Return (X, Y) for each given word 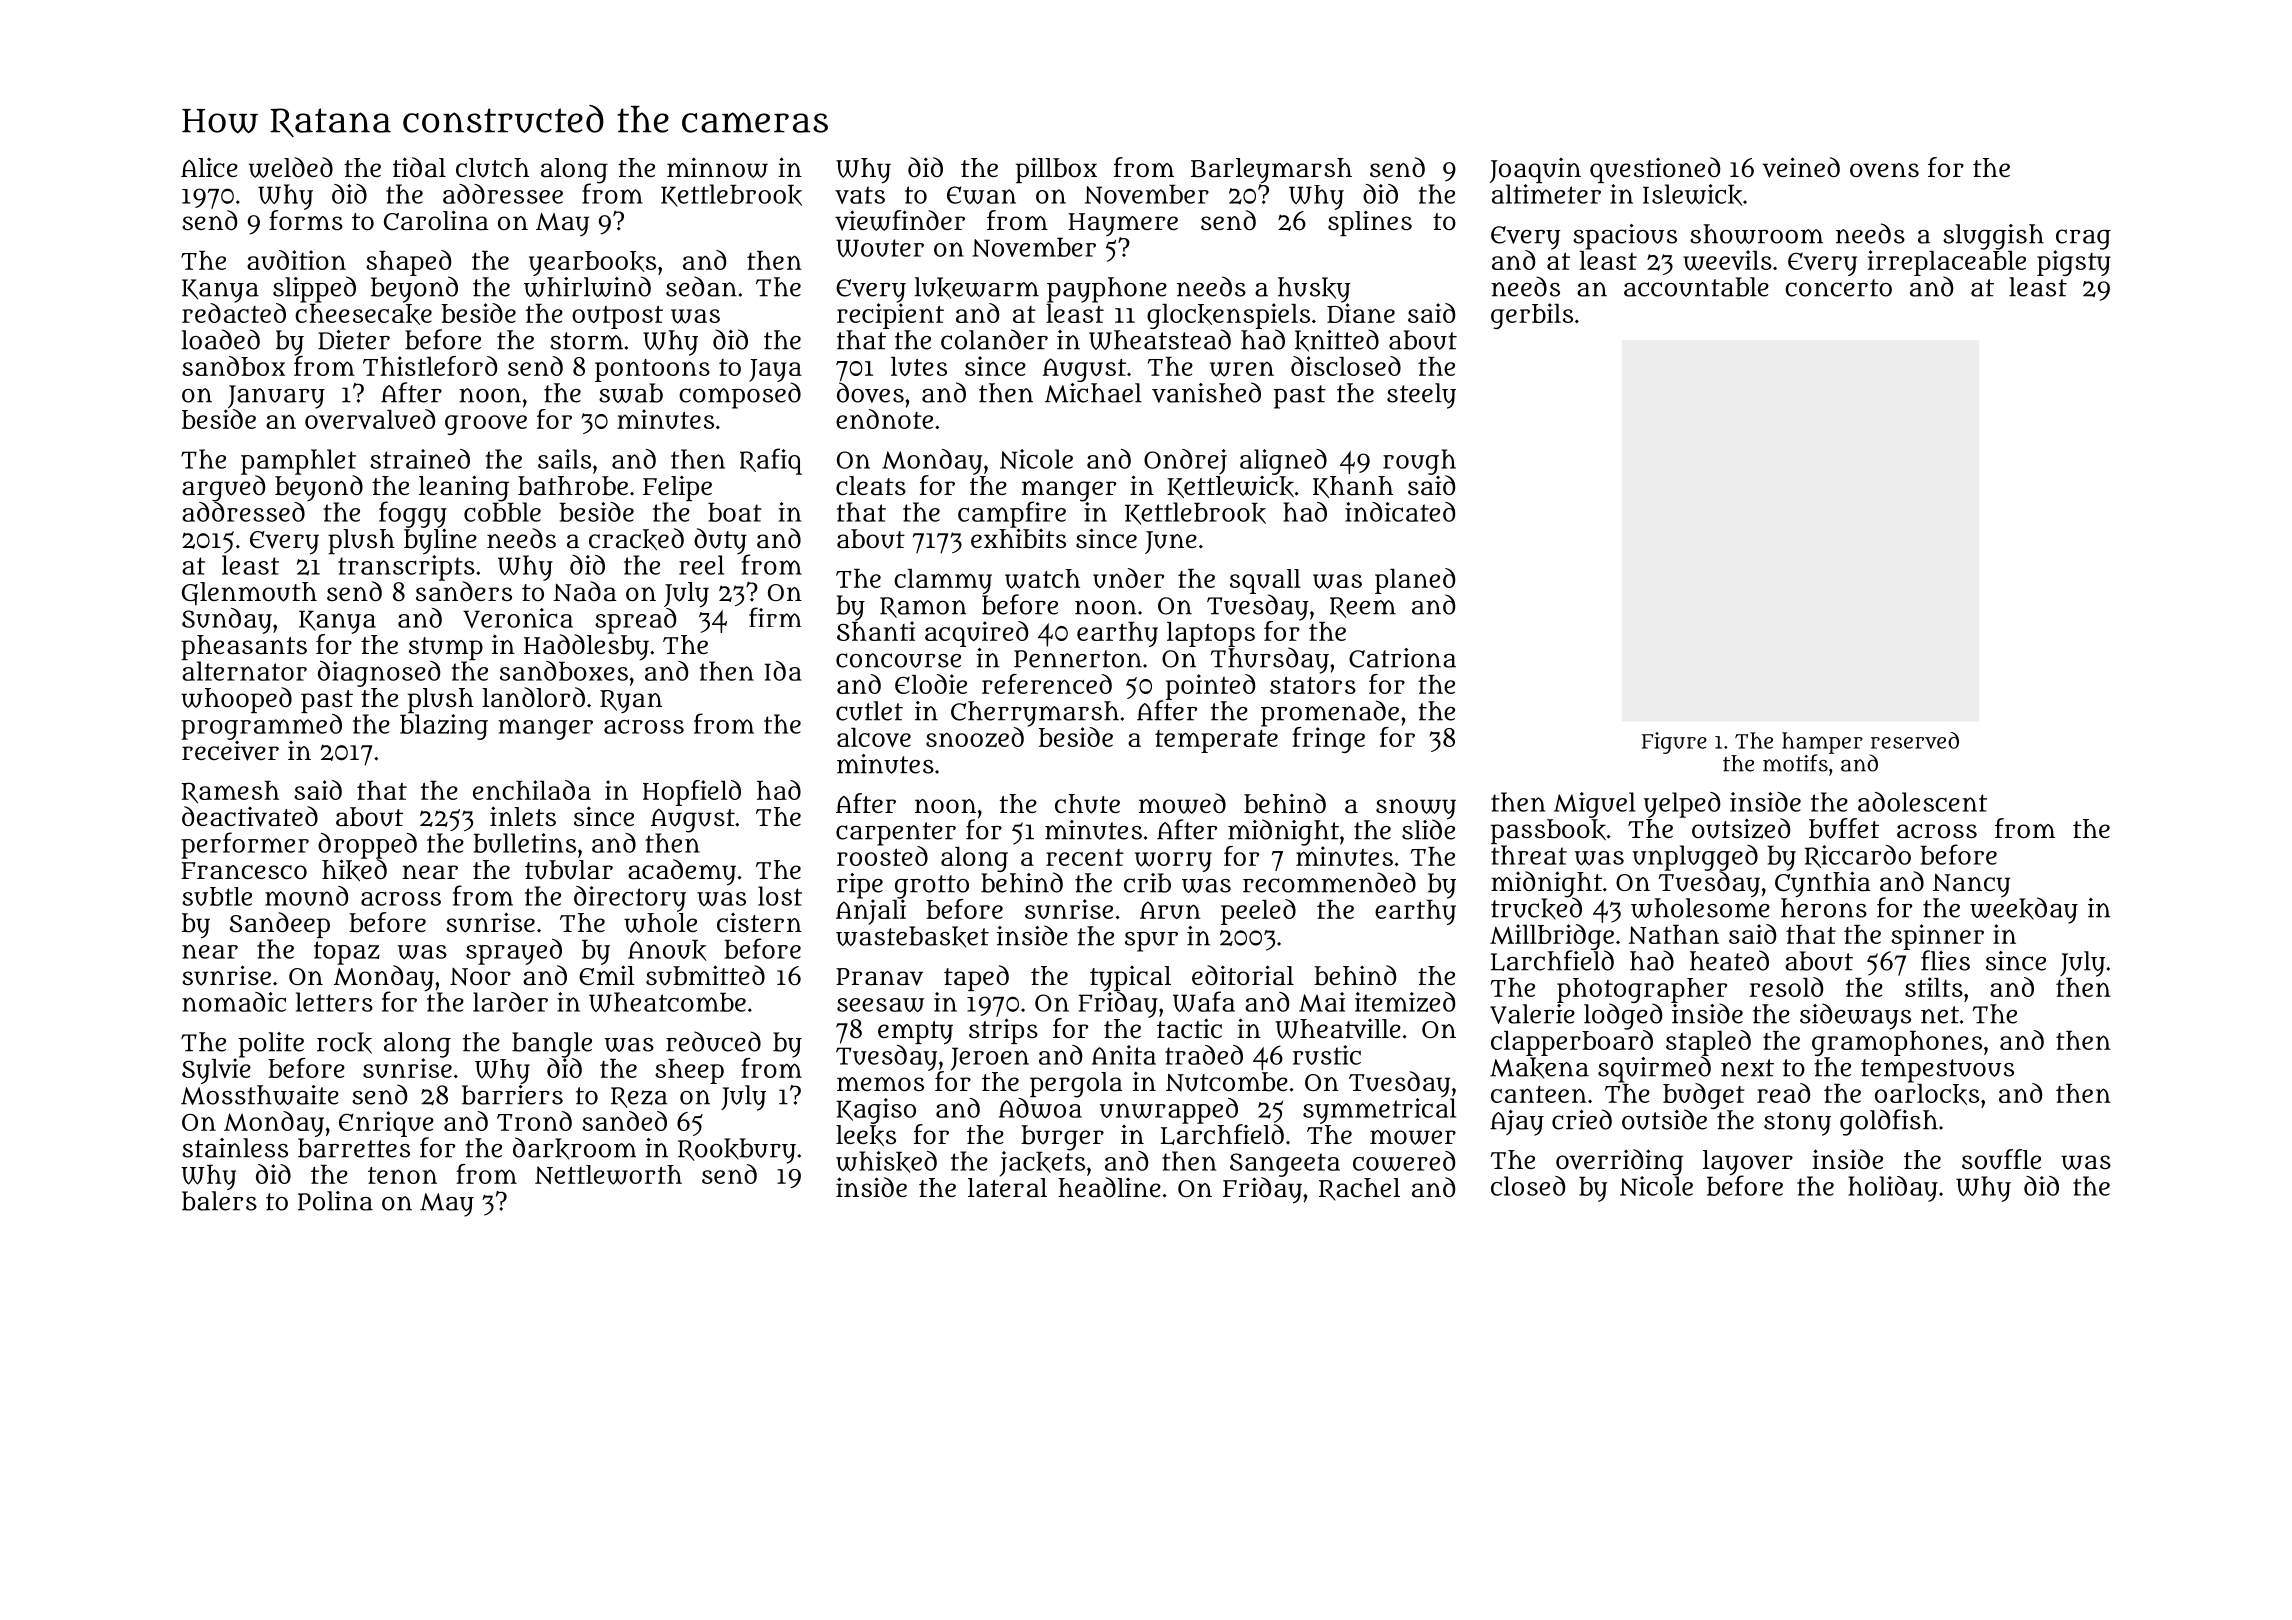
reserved (1915, 740)
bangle (552, 1045)
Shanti (876, 631)
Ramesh (230, 792)
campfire (1012, 514)
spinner (1937, 937)
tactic (1189, 1028)
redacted (234, 313)
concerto (1838, 288)
